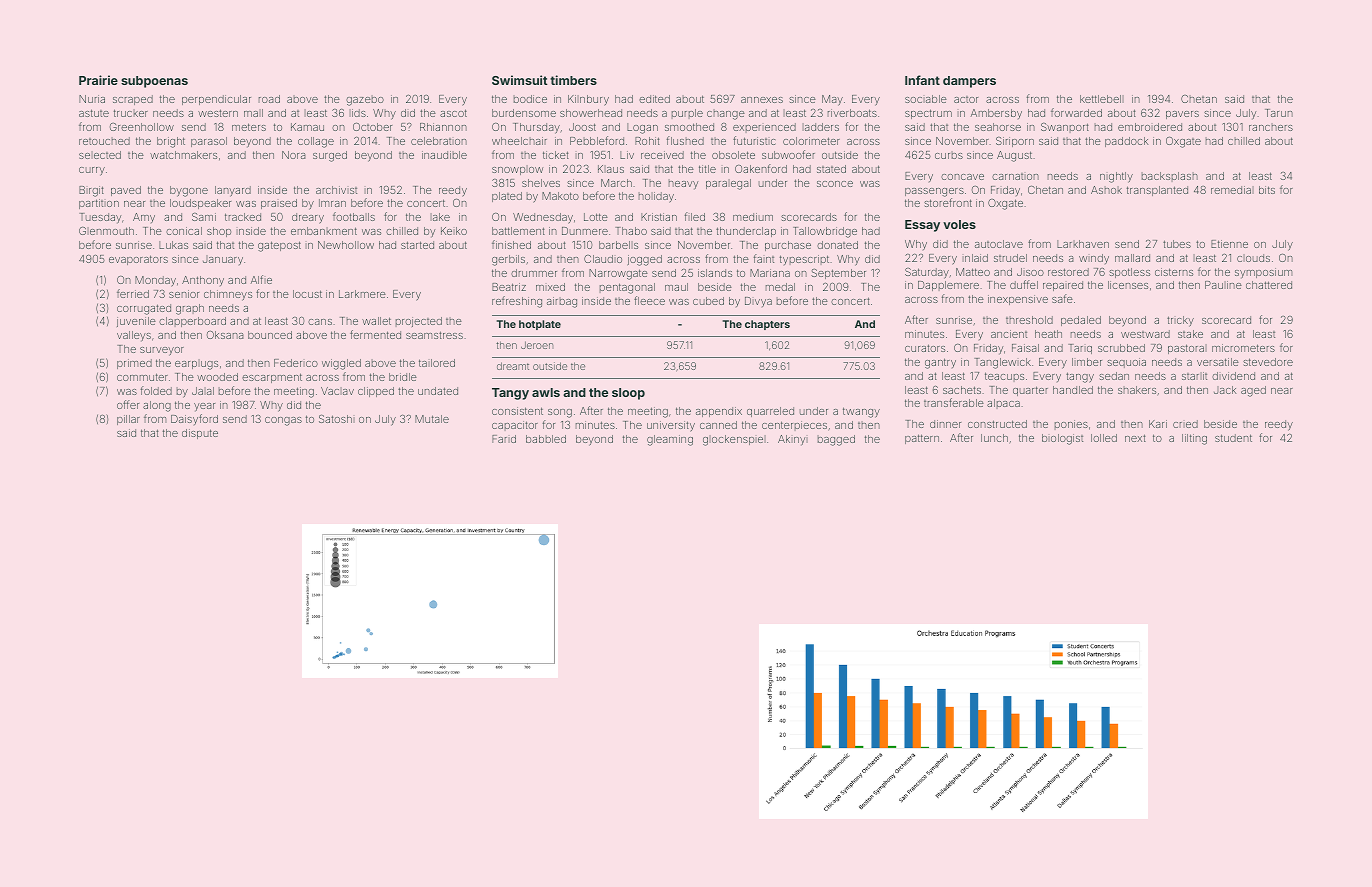 Image resolution: width=1372 pixels, height=887 pixels. What do you see at coordinates (444, 155) in the document?
I see `inaudible` at bounding box center [444, 155].
